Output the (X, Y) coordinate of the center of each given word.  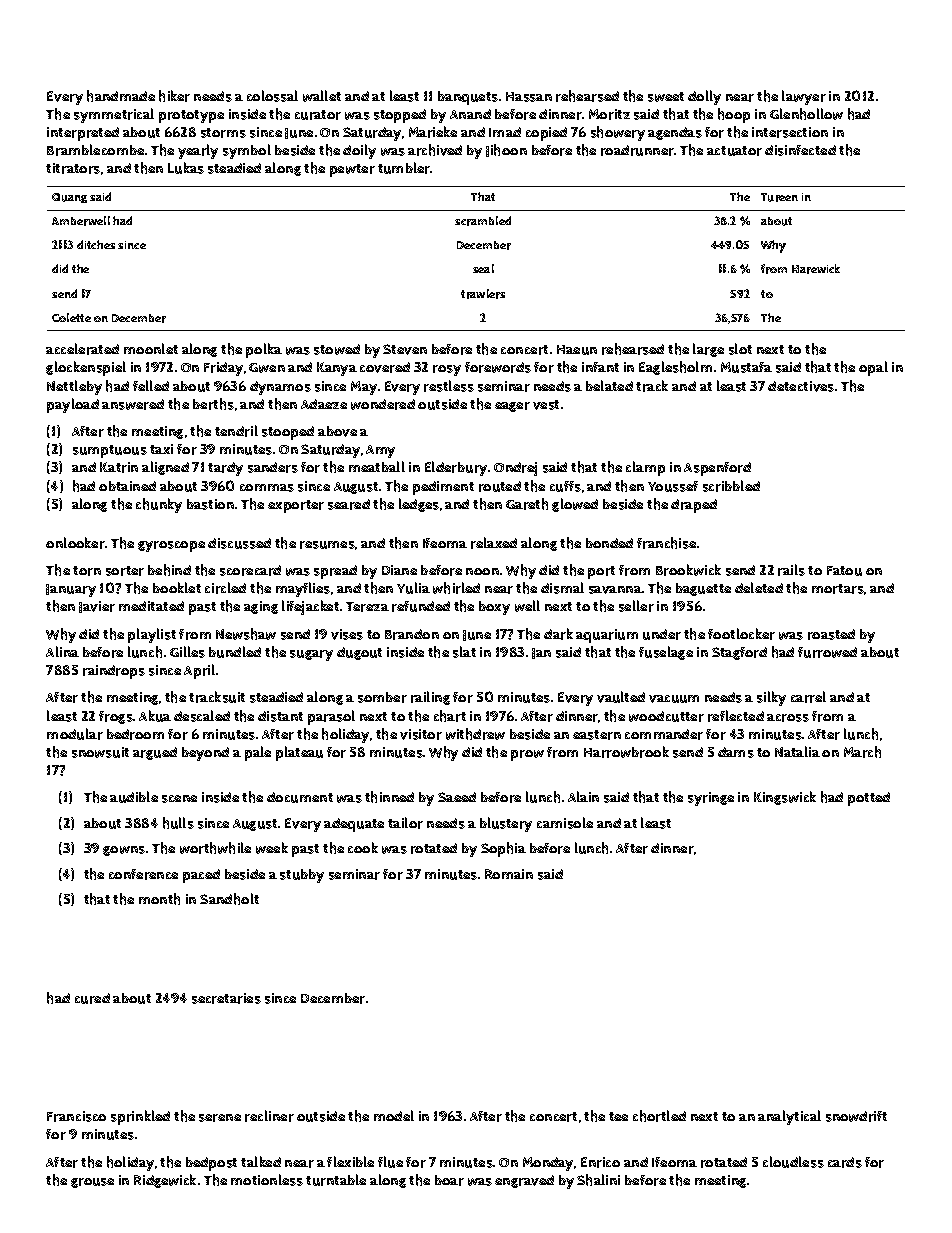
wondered (383, 404)
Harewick (816, 269)
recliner (269, 1116)
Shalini (598, 1180)
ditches (96, 244)
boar (449, 1180)
